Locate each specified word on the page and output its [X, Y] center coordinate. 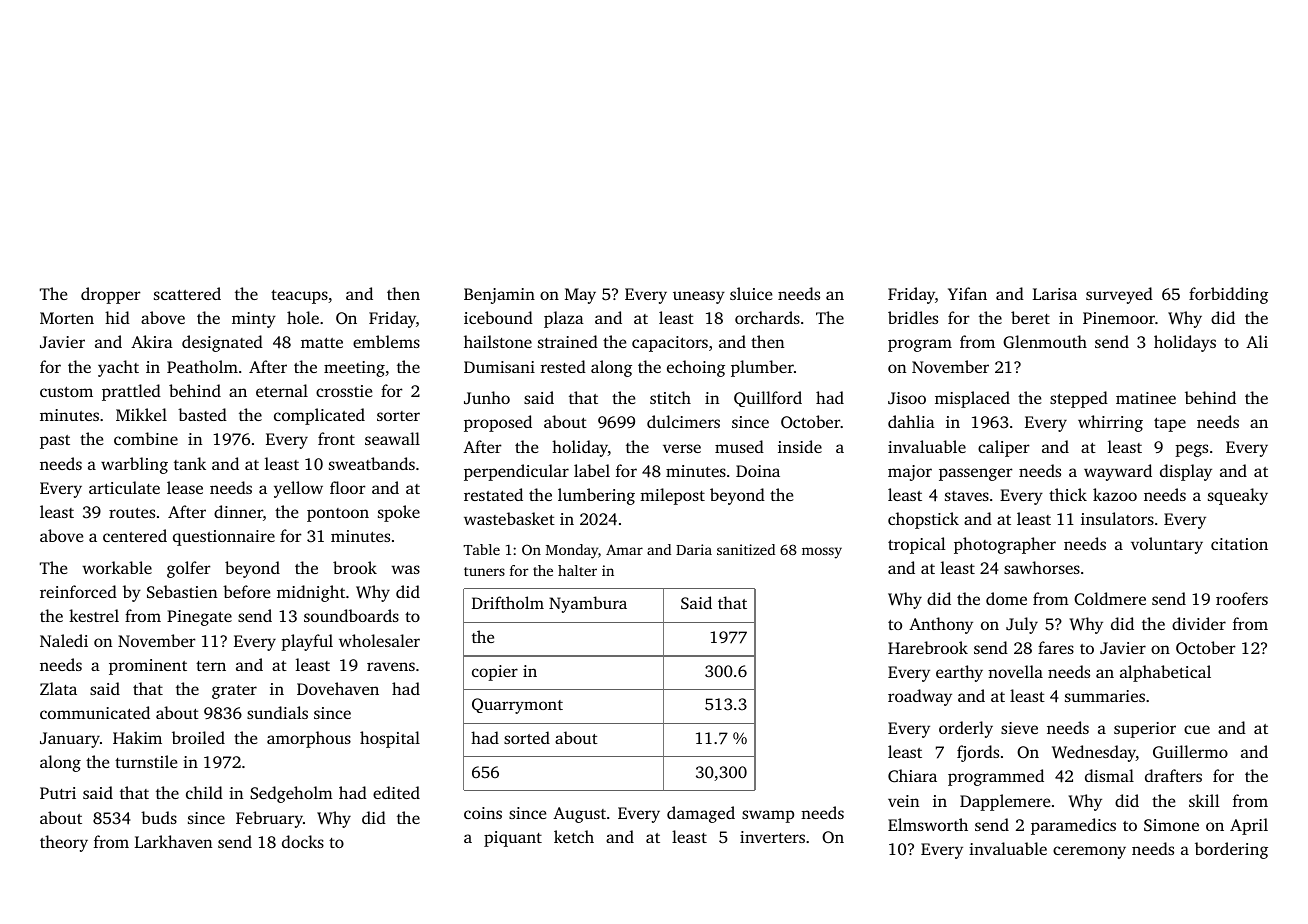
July [1022, 625]
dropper [111, 295]
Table [481, 549]
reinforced [78, 591]
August [579, 815]
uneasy [699, 297]
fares [1056, 647]
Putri [58, 793]
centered [135, 535]
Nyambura [588, 604]
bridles [913, 317]
